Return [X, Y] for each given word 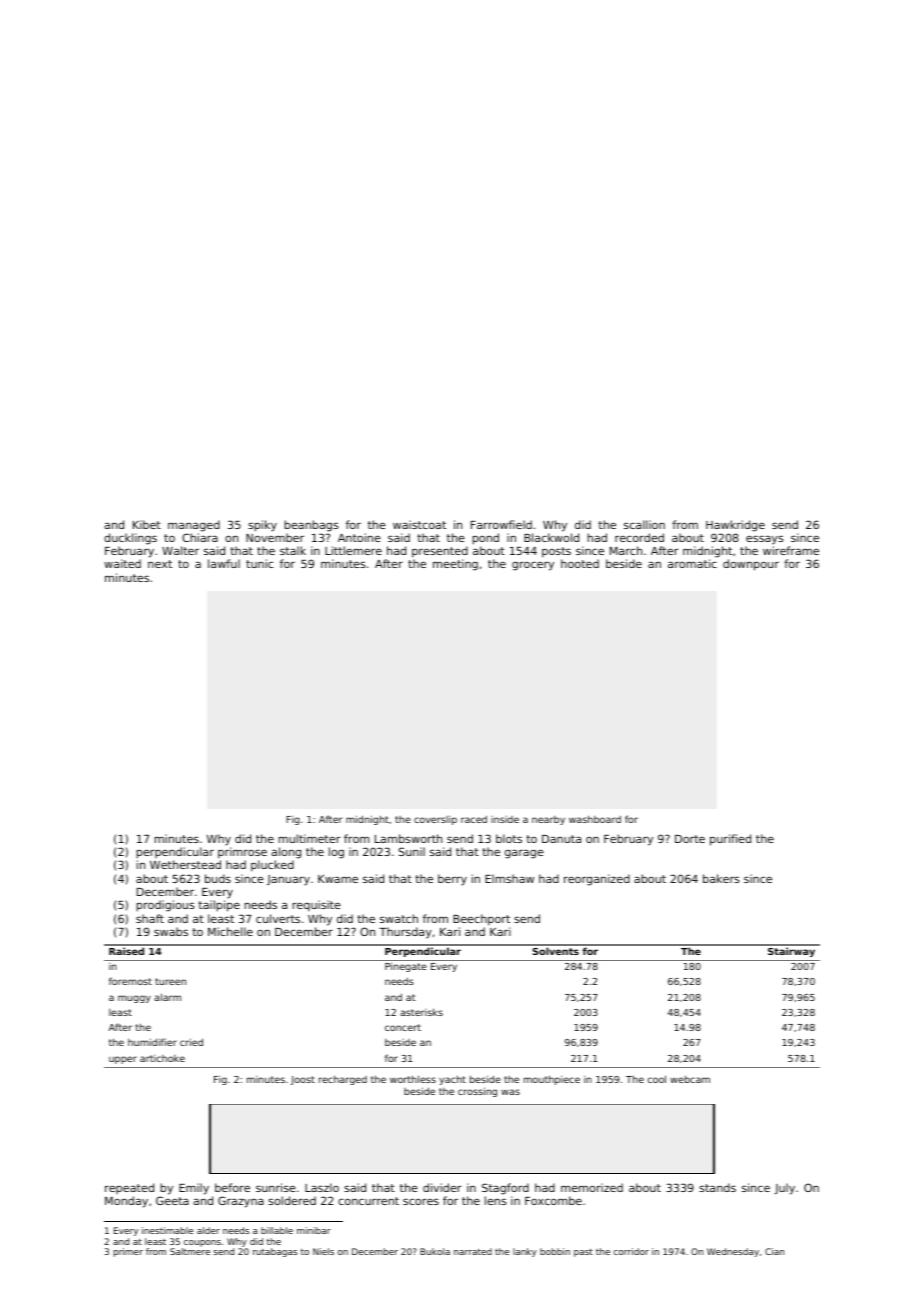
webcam [690, 1079]
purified [730, 840]
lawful [224, 563]
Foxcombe [553, 1200]
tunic [259, 563]
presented [440, 552]
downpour [751, 565]
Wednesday [733, 1252]
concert [403, 1027]
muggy [134, 999]
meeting [455, 565]
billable [277, 1230]
